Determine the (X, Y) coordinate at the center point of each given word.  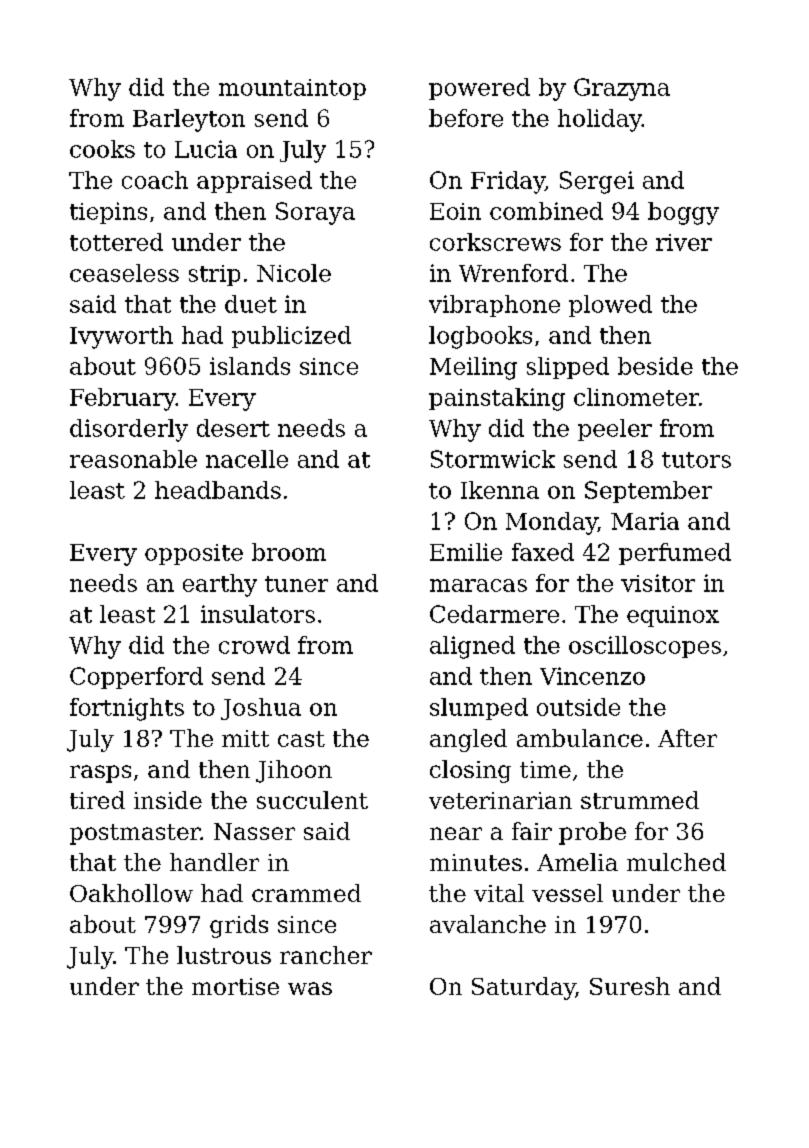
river (684, 242)
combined (546, 211)
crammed (306, 893)
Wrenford (513, 273)
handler (214, 862)
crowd (254, 645)
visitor (658, 583)
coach (155, 180)
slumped (479, 709)
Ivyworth (121, 337)
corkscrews (495, 242)
